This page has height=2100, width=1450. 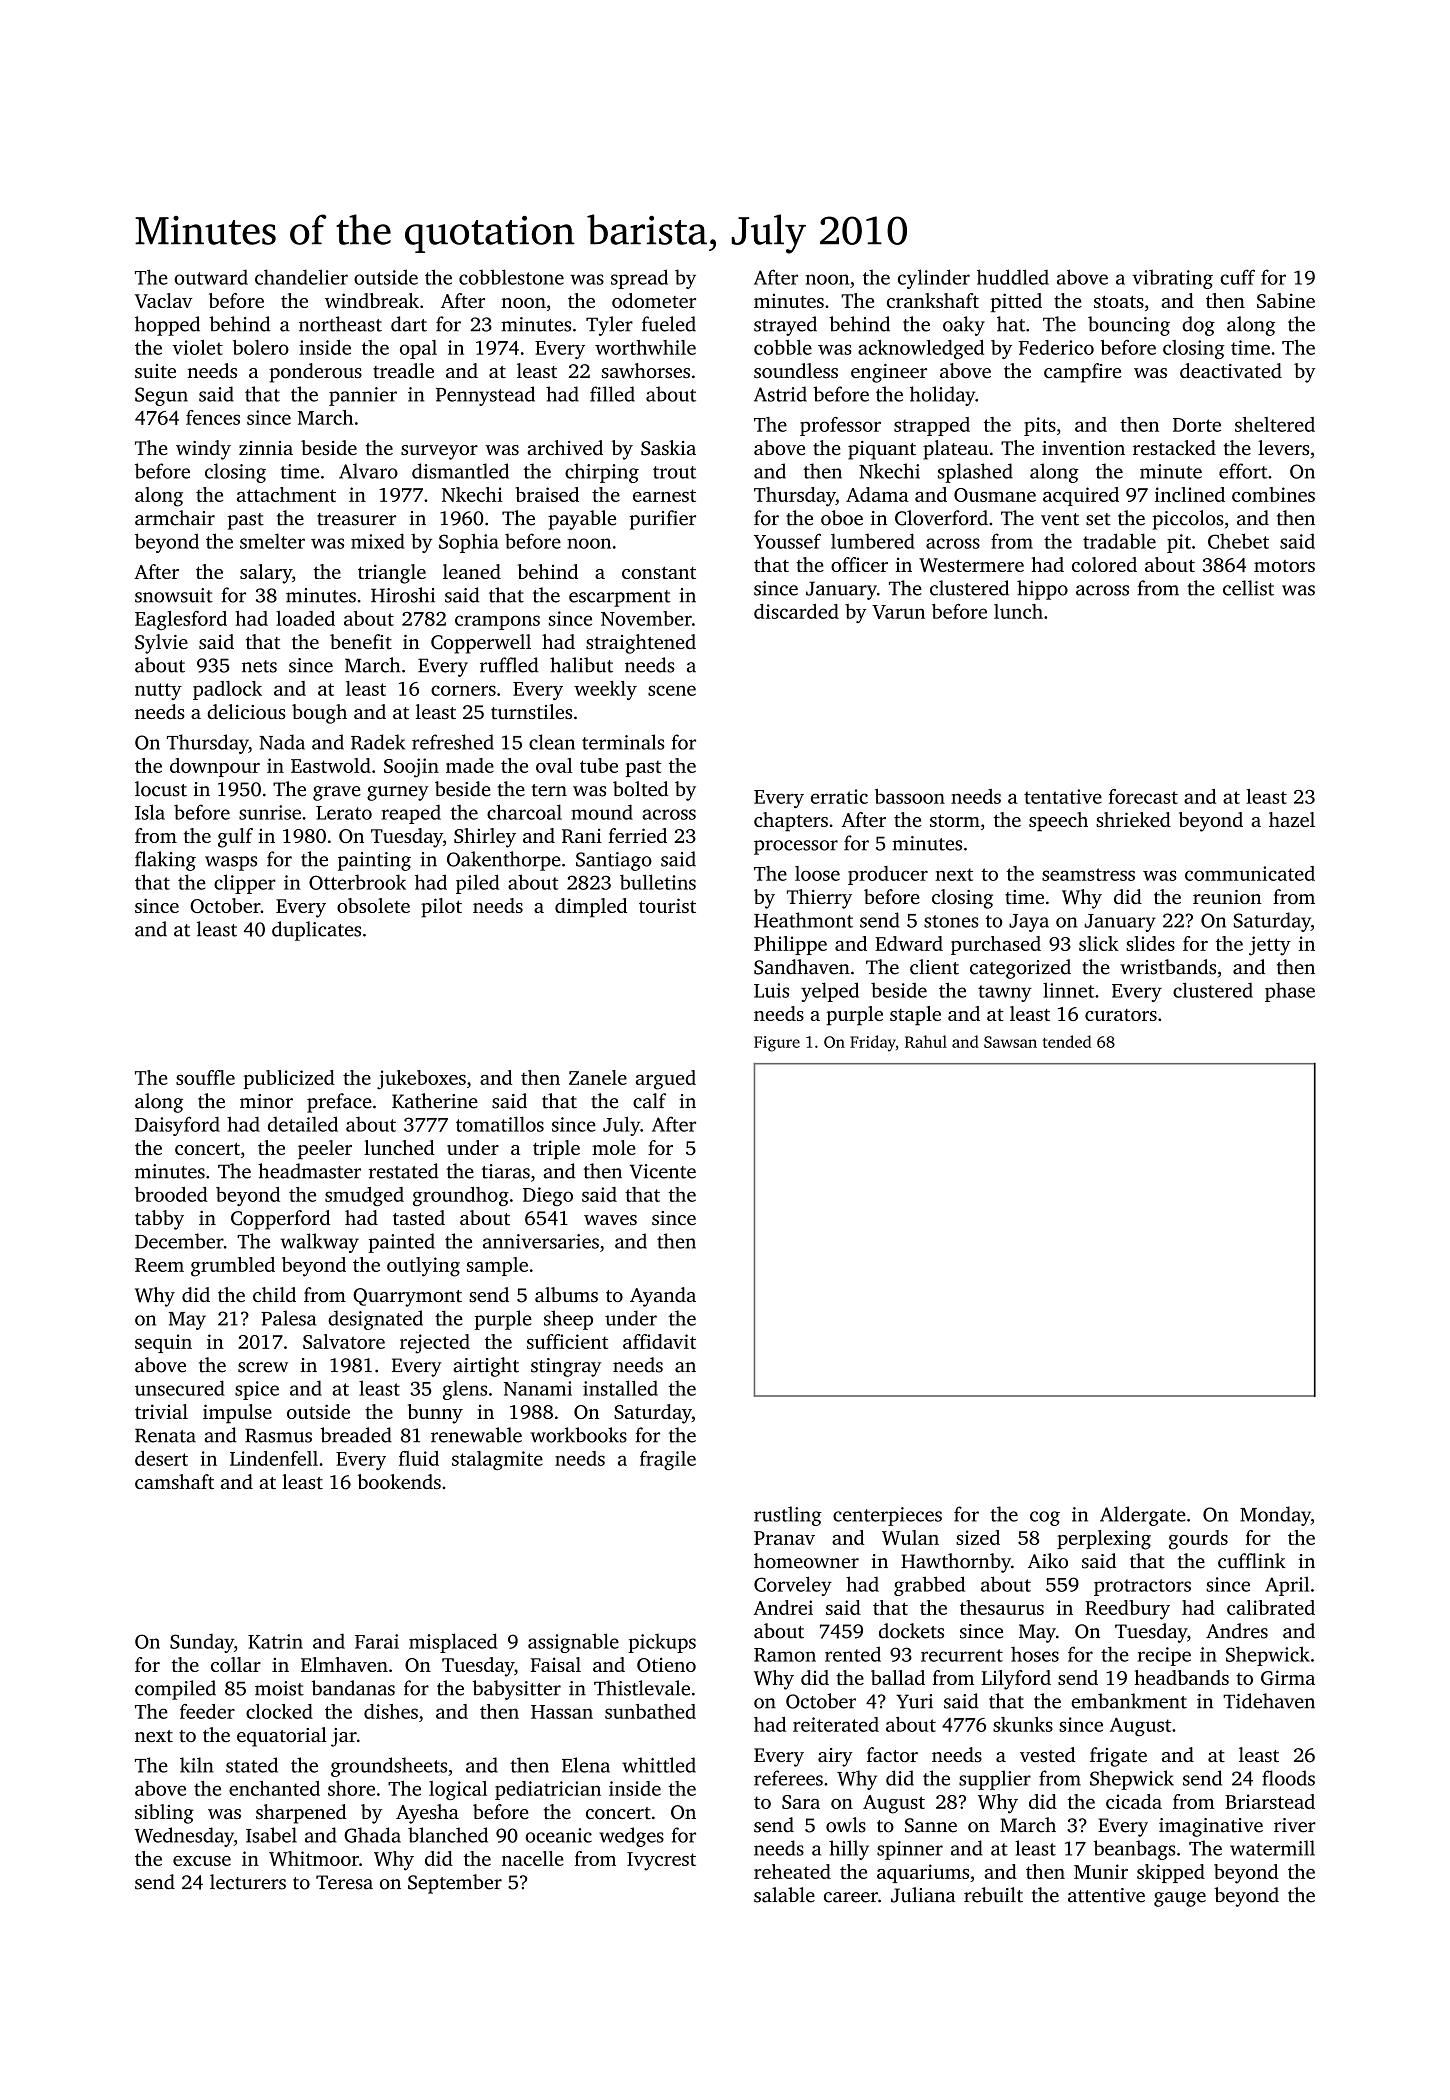 What do you see at coordinates (784, 1895) in the page?
I see `salable` at bounding box center [784, 1895].
